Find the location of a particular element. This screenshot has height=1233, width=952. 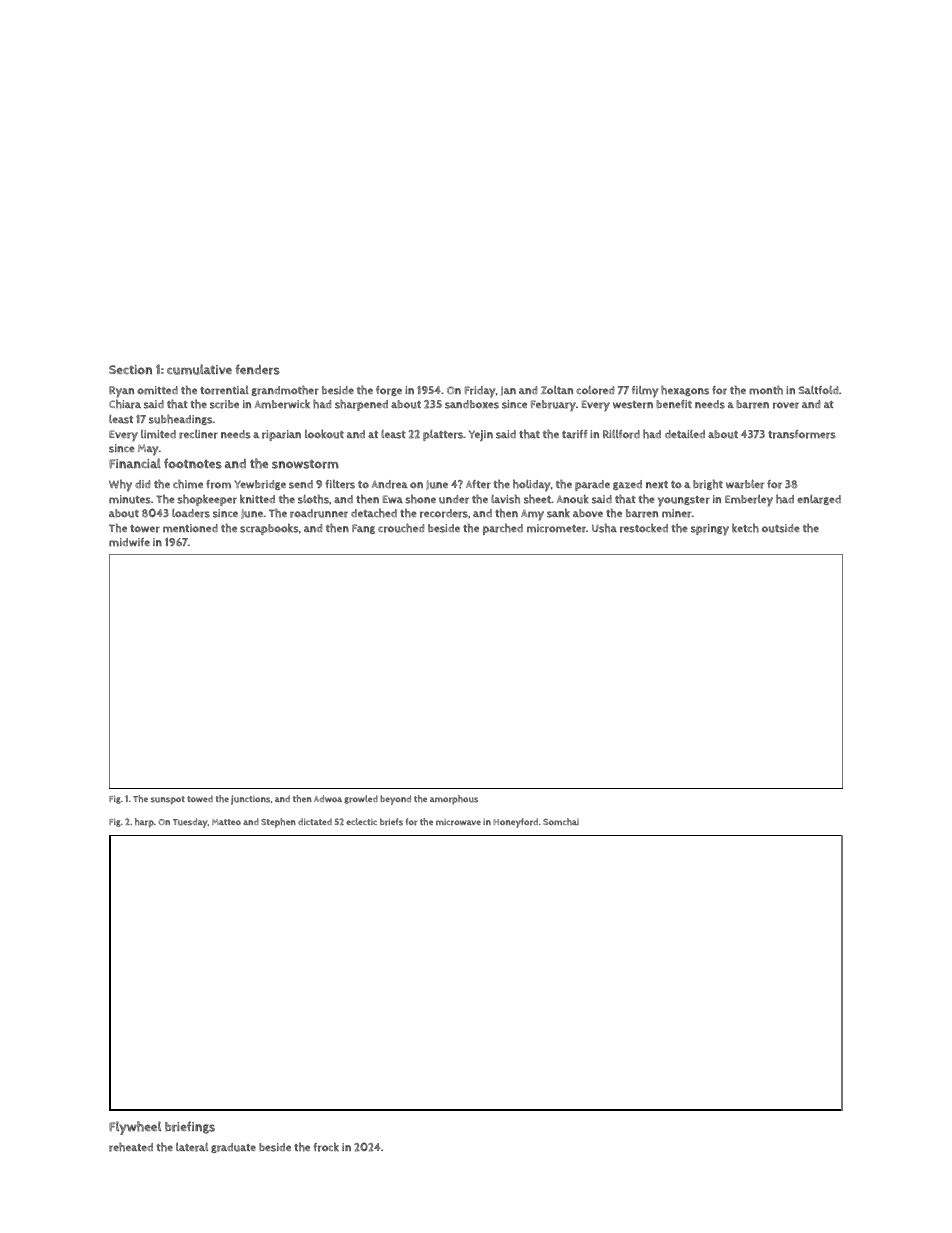

graduate is located at coordinates (233, 1148).
